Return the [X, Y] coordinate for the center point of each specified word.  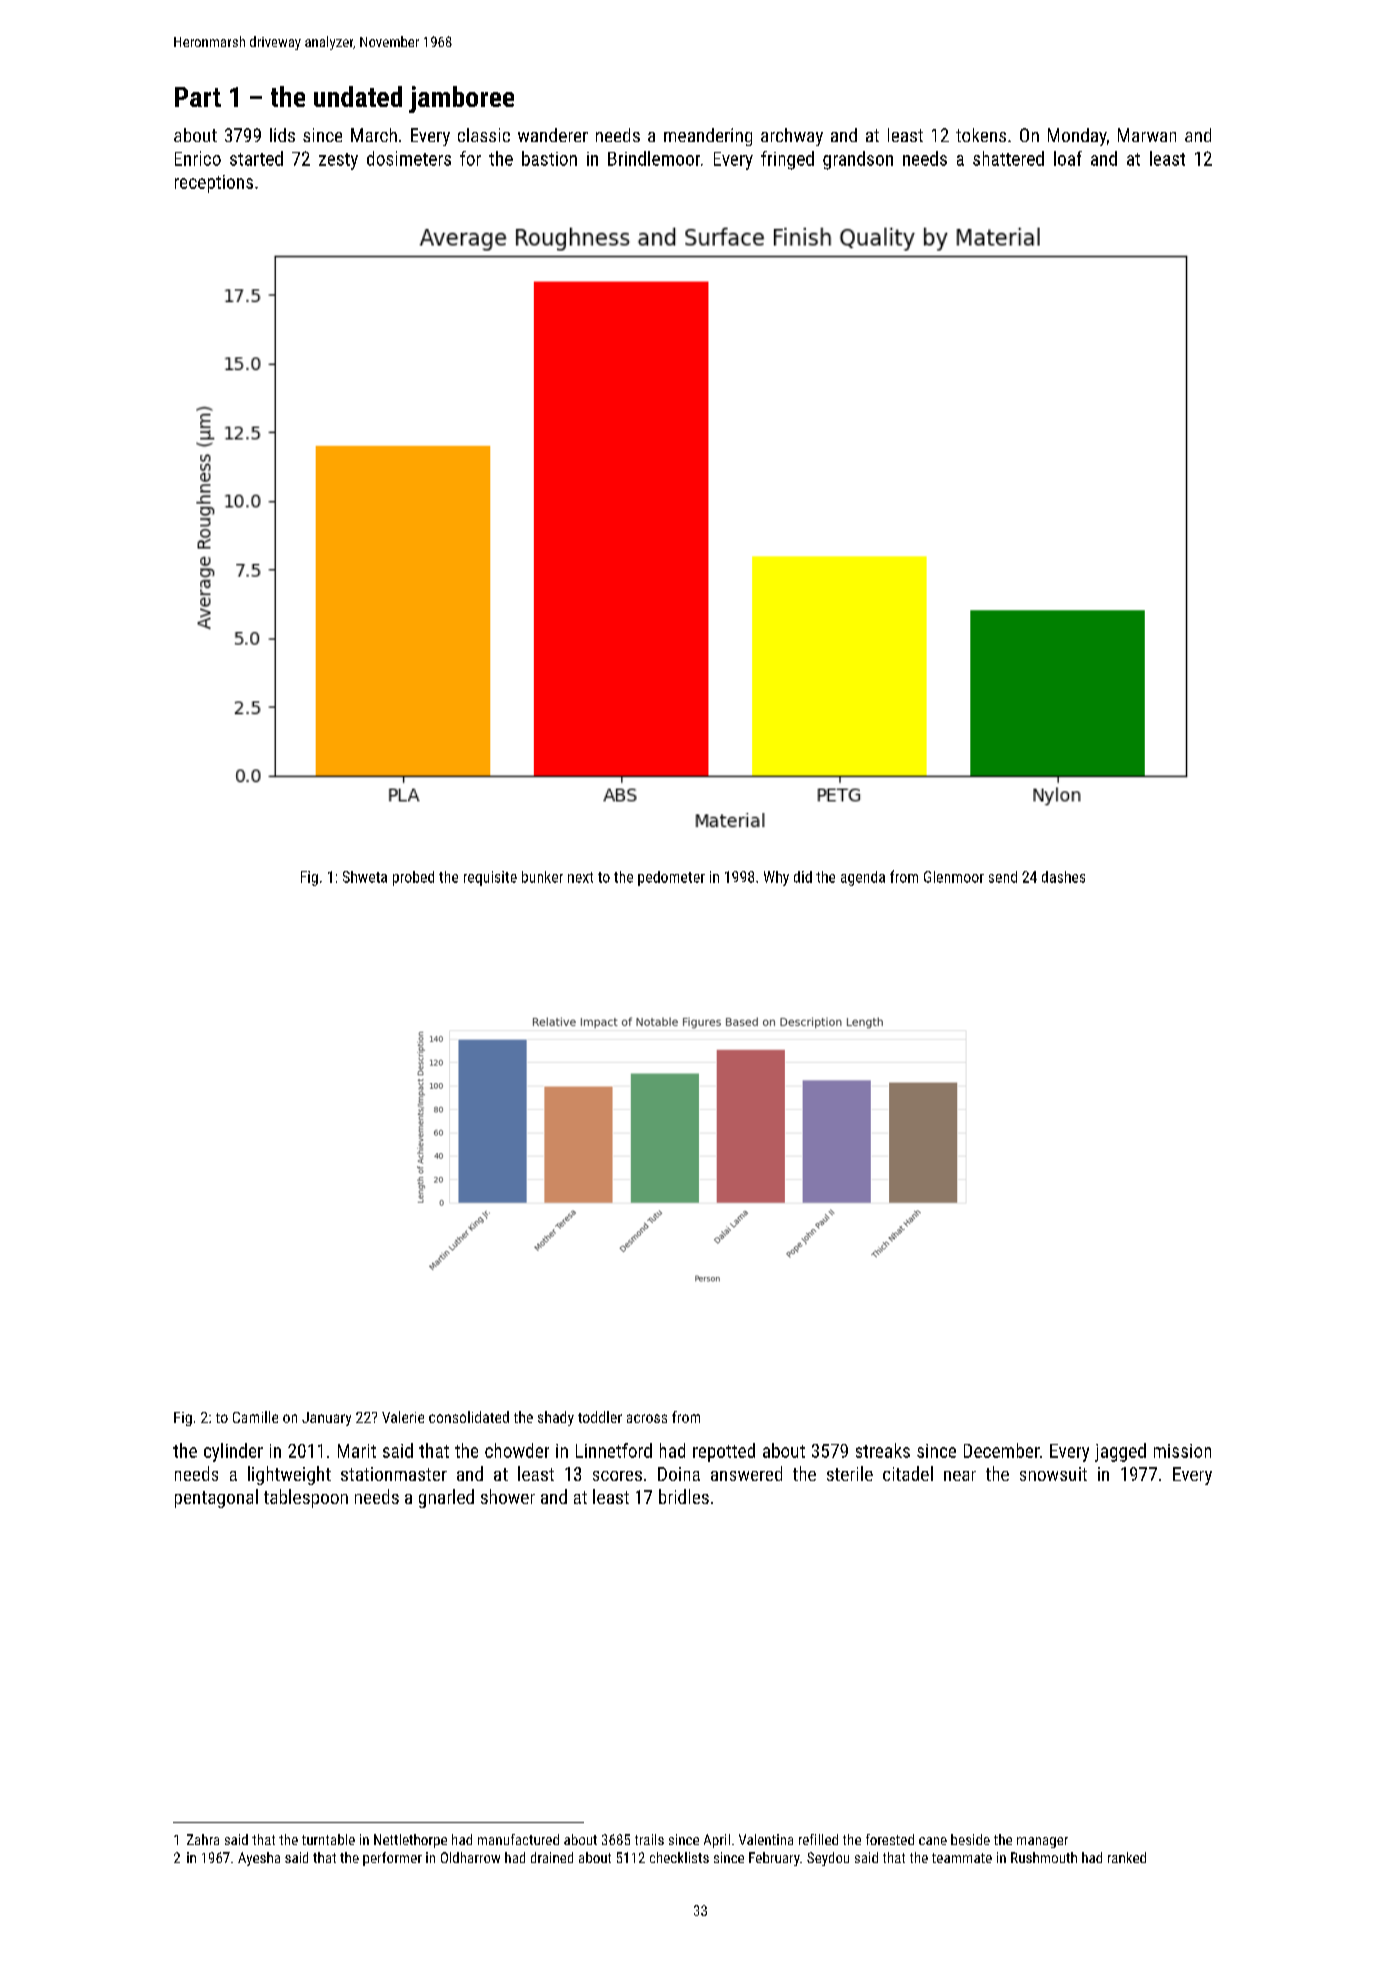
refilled [818, 1839]
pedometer [671, 878]
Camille [255, 1417]
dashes [1063, 877]
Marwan [1147, 135]
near [960, 1476]
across [647, 1418]
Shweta [365, 877]
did [803, 877]
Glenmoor [954, 877]
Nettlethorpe [410, 1841]
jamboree [461, 99]
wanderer [553, 135]
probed [413, 878]
